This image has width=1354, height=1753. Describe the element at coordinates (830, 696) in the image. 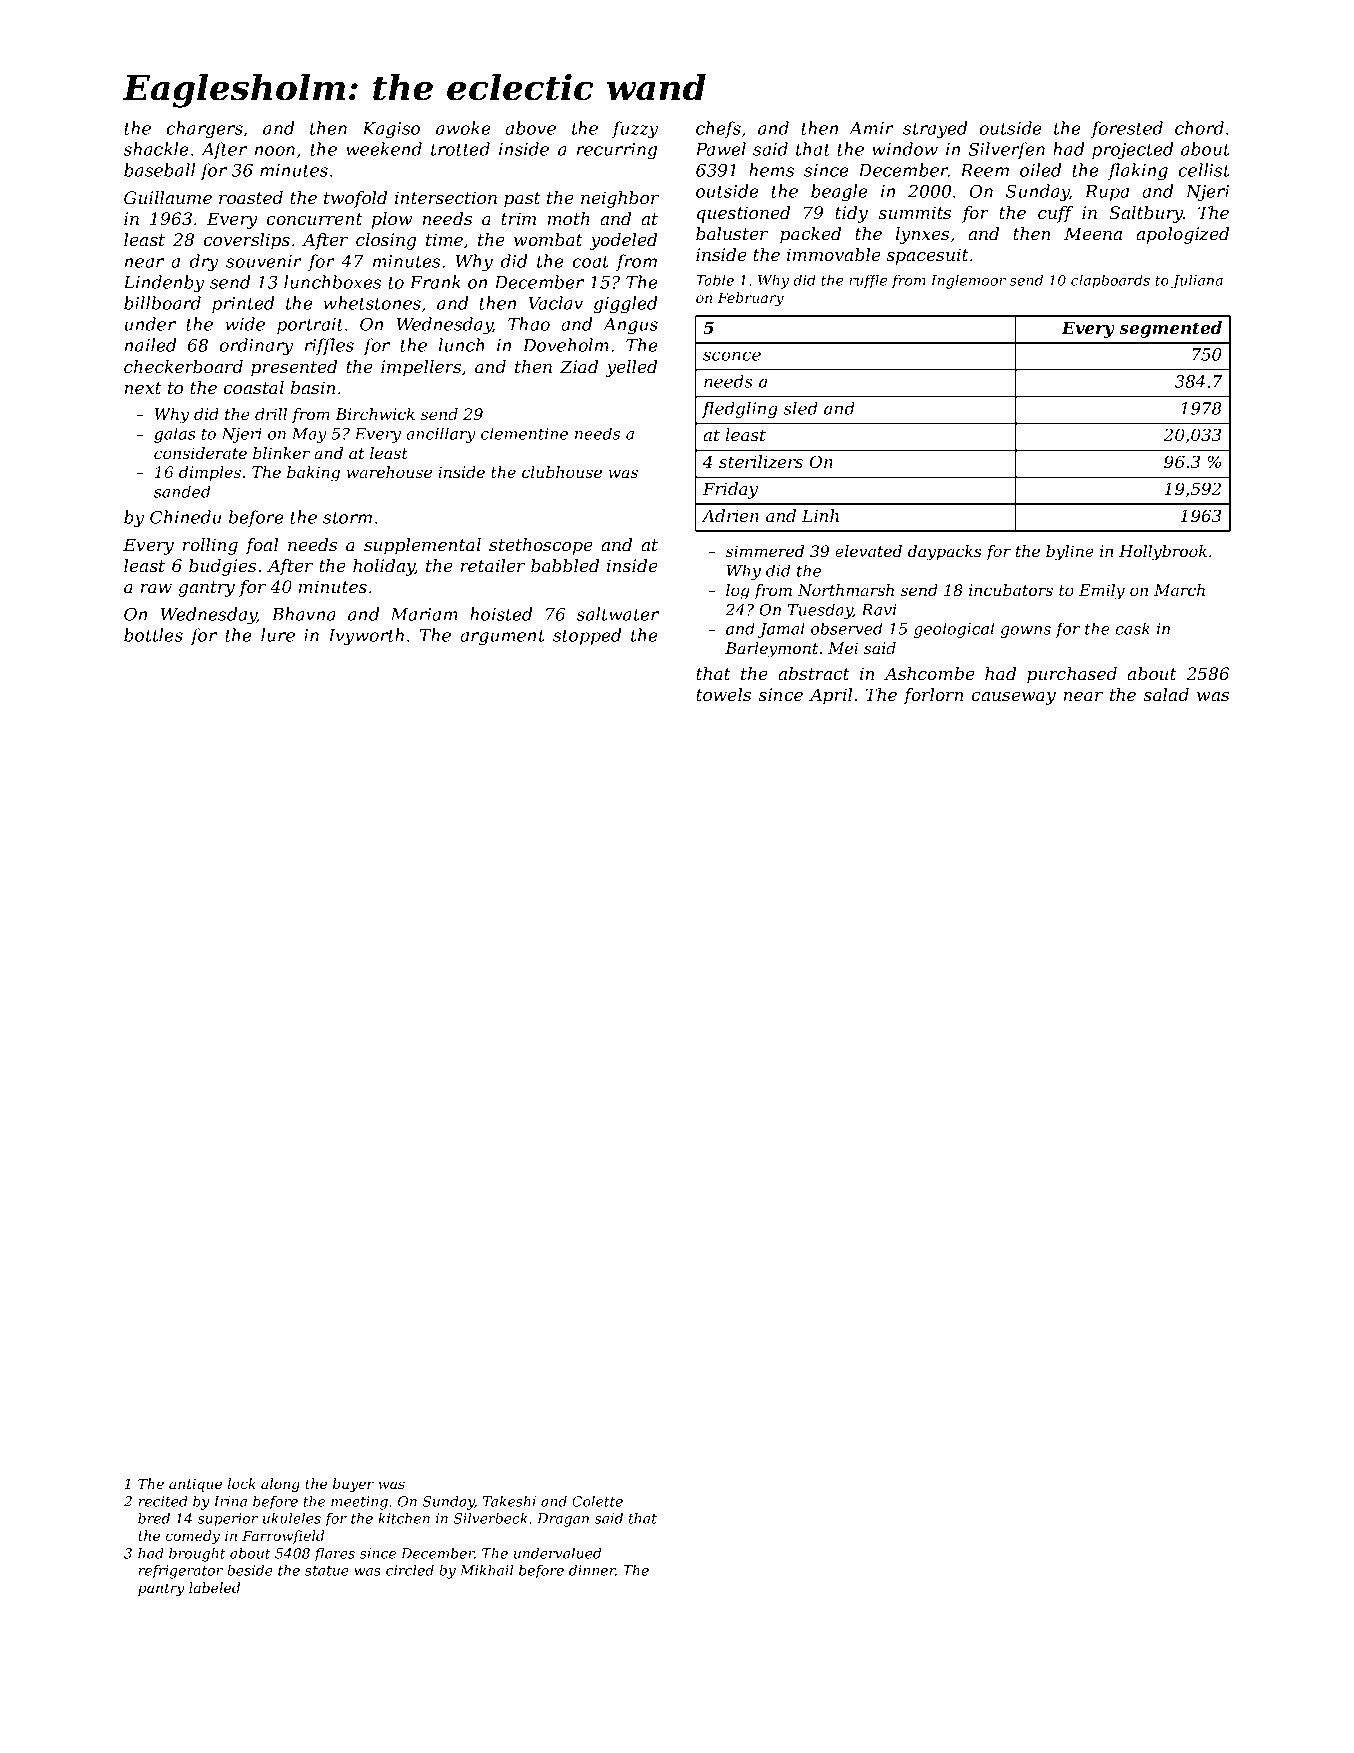

I see `April` at that location.
